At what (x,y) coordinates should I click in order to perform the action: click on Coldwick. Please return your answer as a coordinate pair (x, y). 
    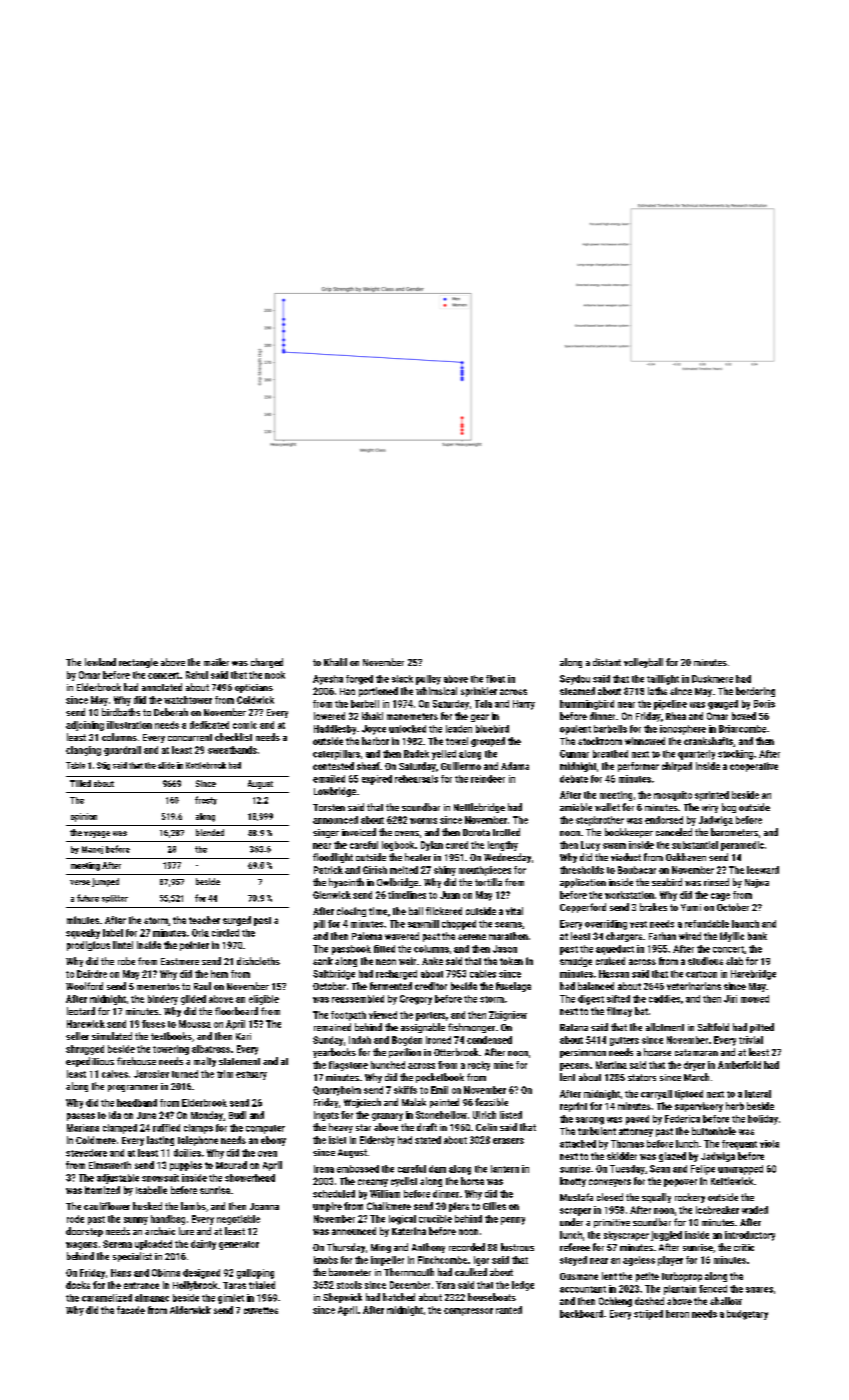
    Looking at the image, I should click on (255, 700).
